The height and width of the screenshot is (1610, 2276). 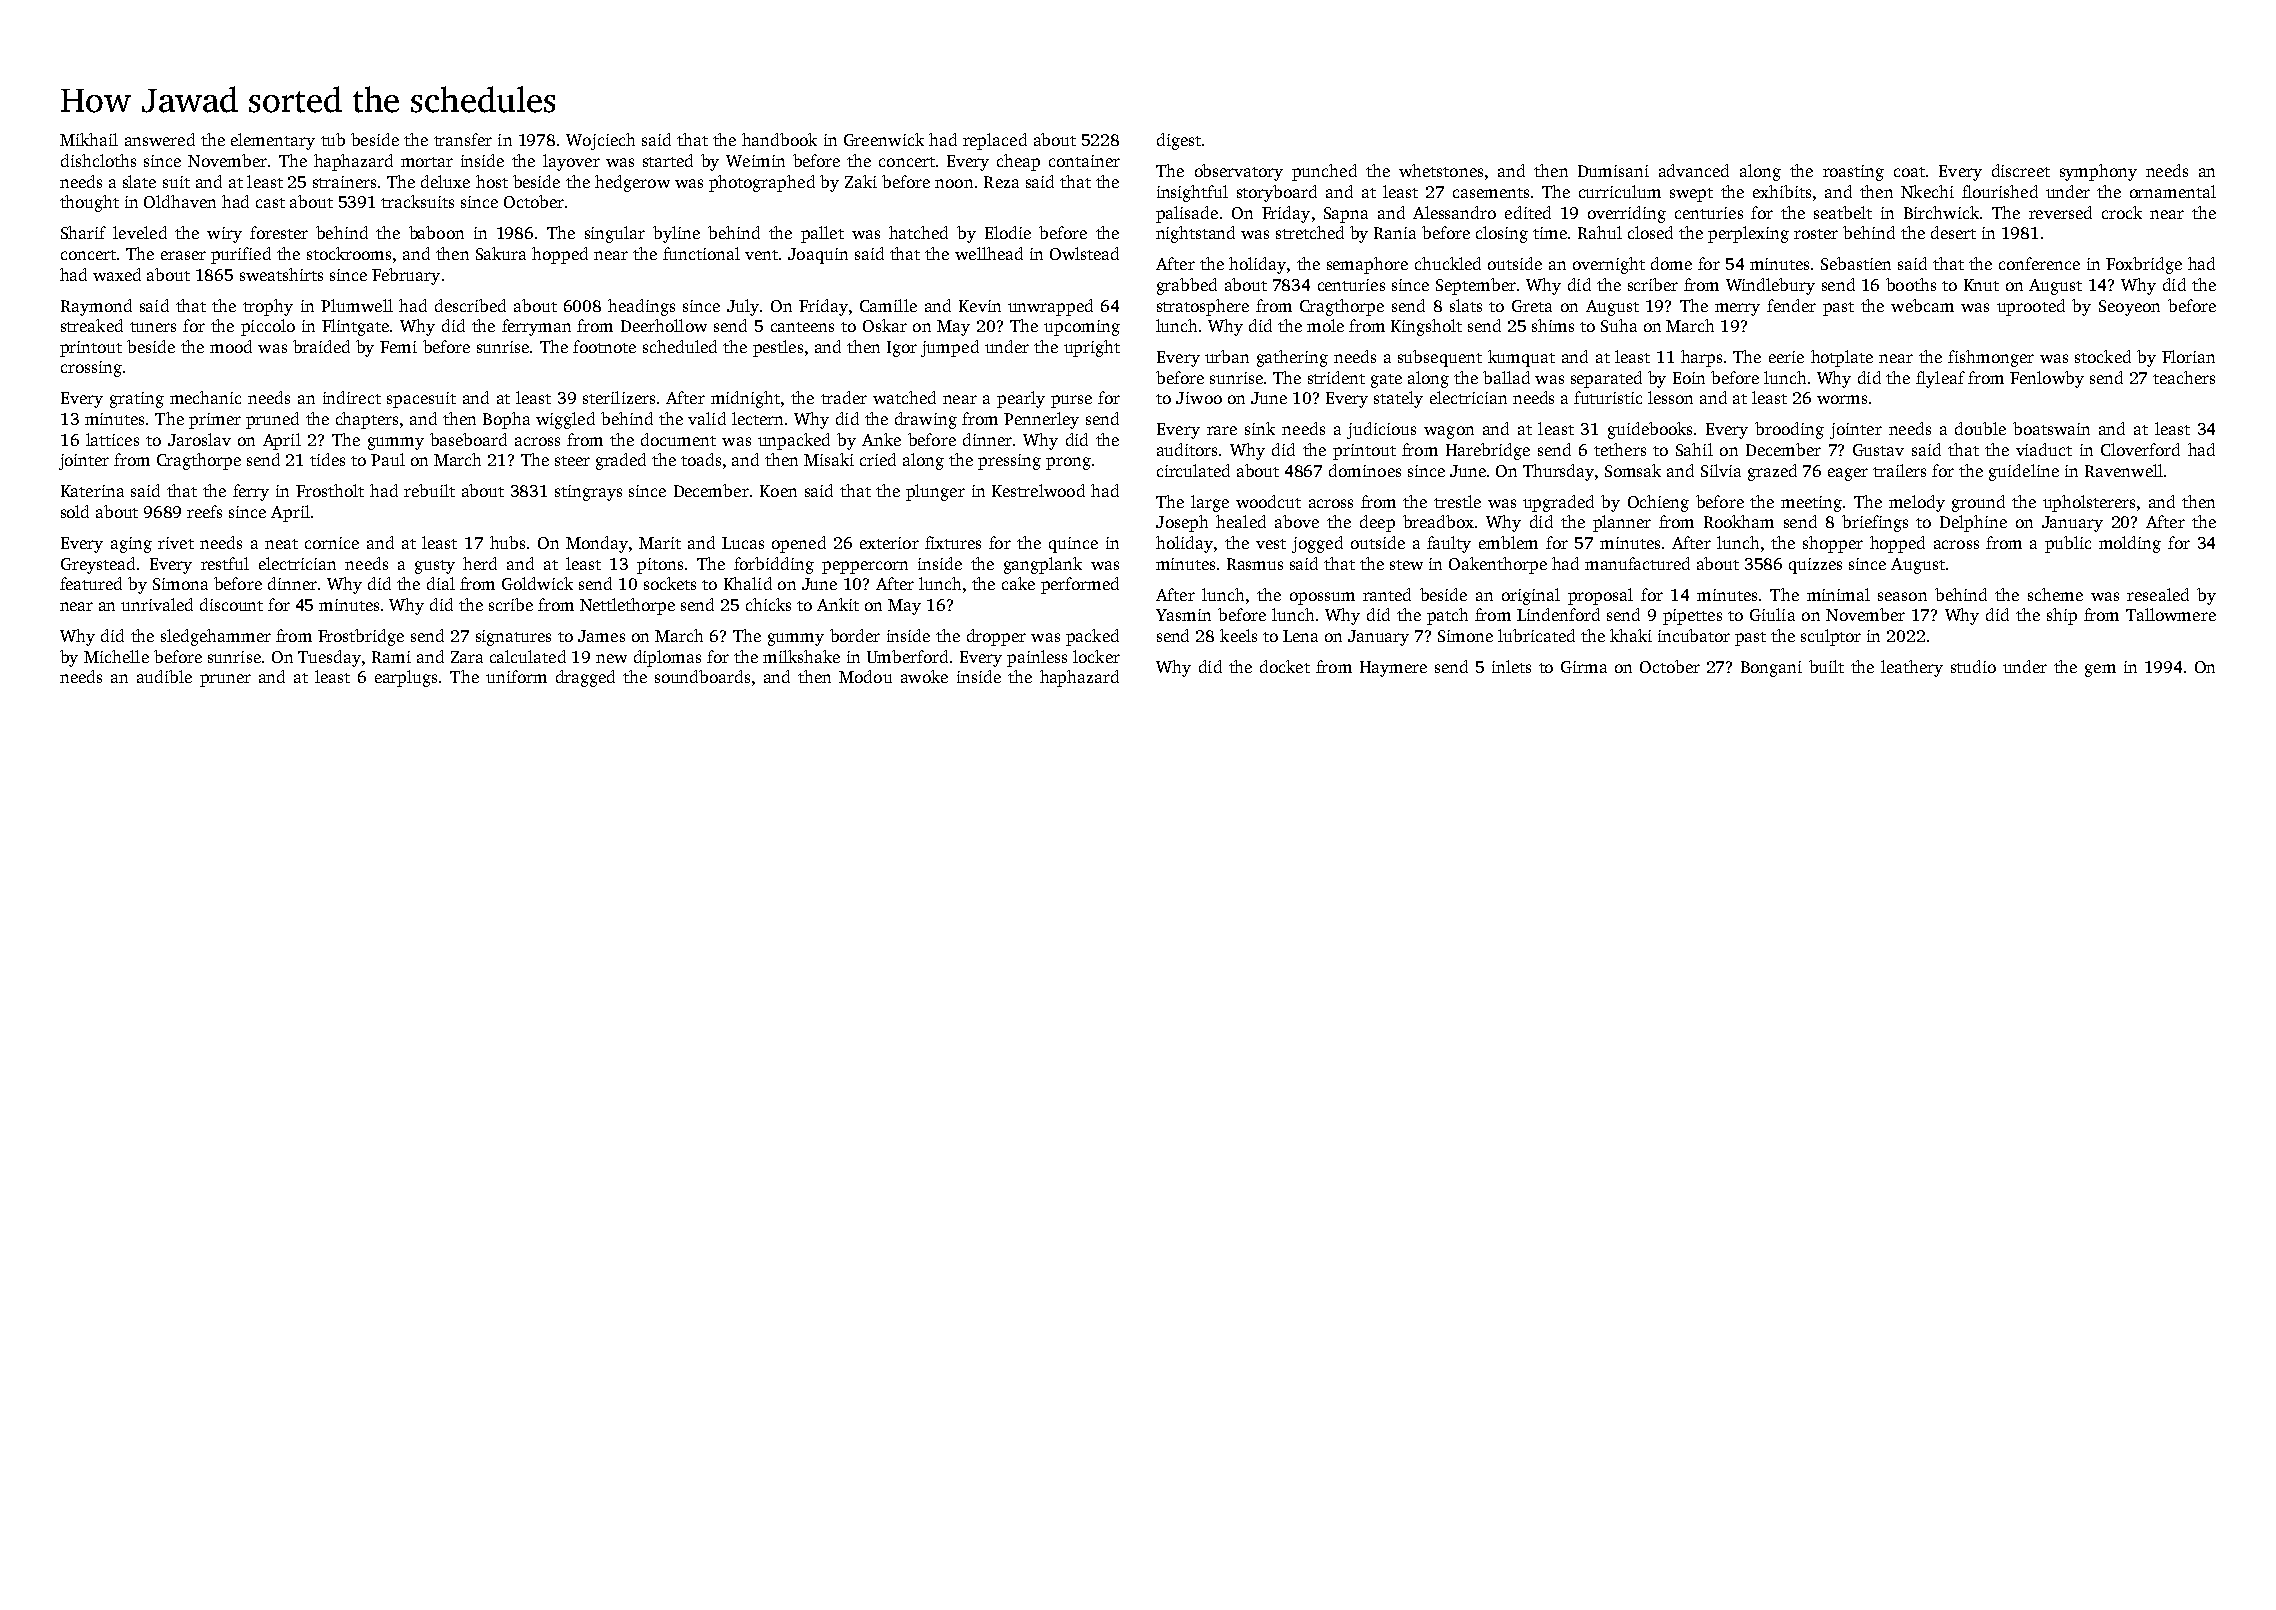 What do you see at coordinates (281, 274) in the screenshot?
I see `sweatshirts` at bounding box center [281, 274].
